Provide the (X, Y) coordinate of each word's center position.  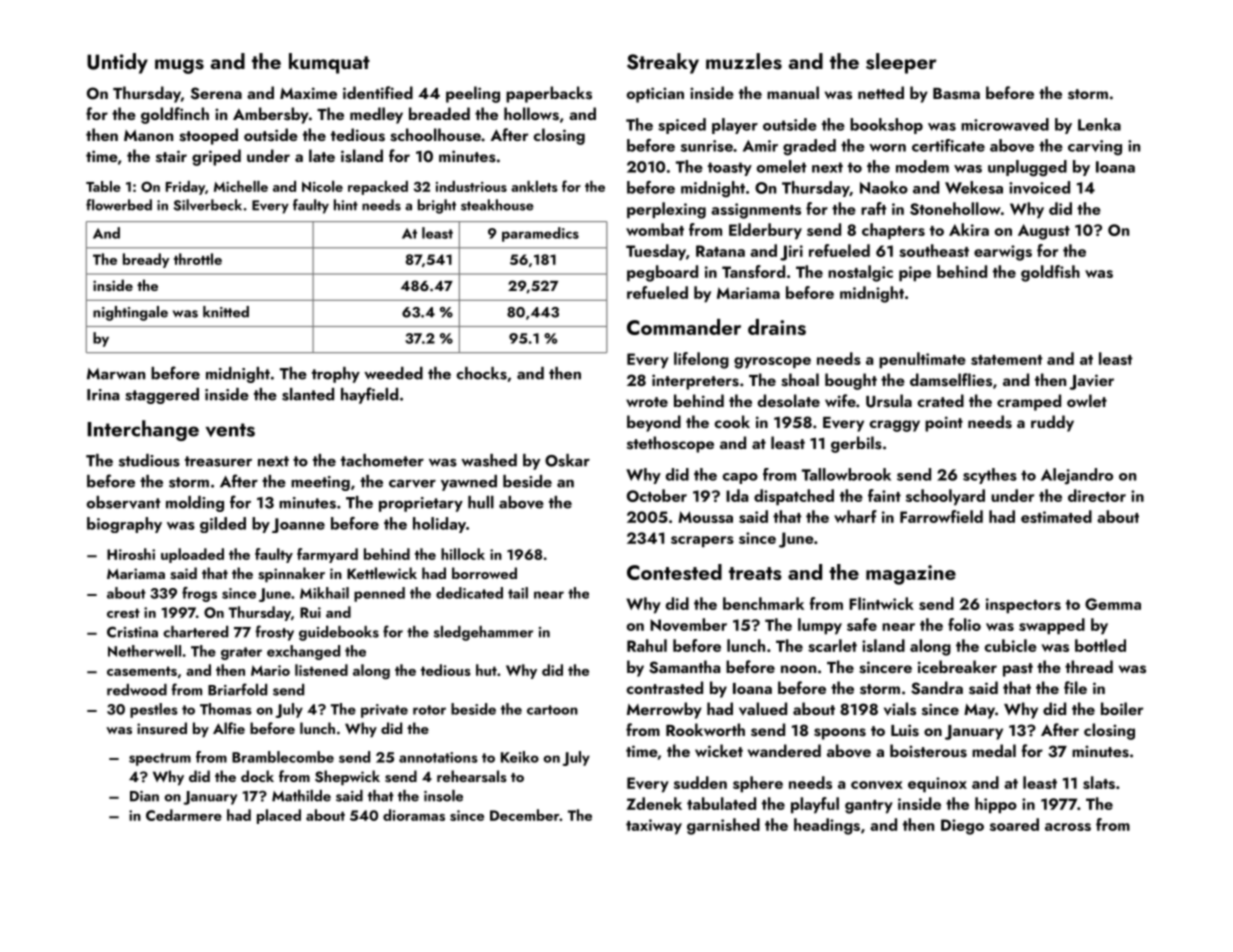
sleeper (901, 63)
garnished (723, 826)
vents (230, 430)
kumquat (329, 63)
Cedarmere (184, 815)
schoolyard (945, 497)
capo (740, 478)
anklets (534, 186)
